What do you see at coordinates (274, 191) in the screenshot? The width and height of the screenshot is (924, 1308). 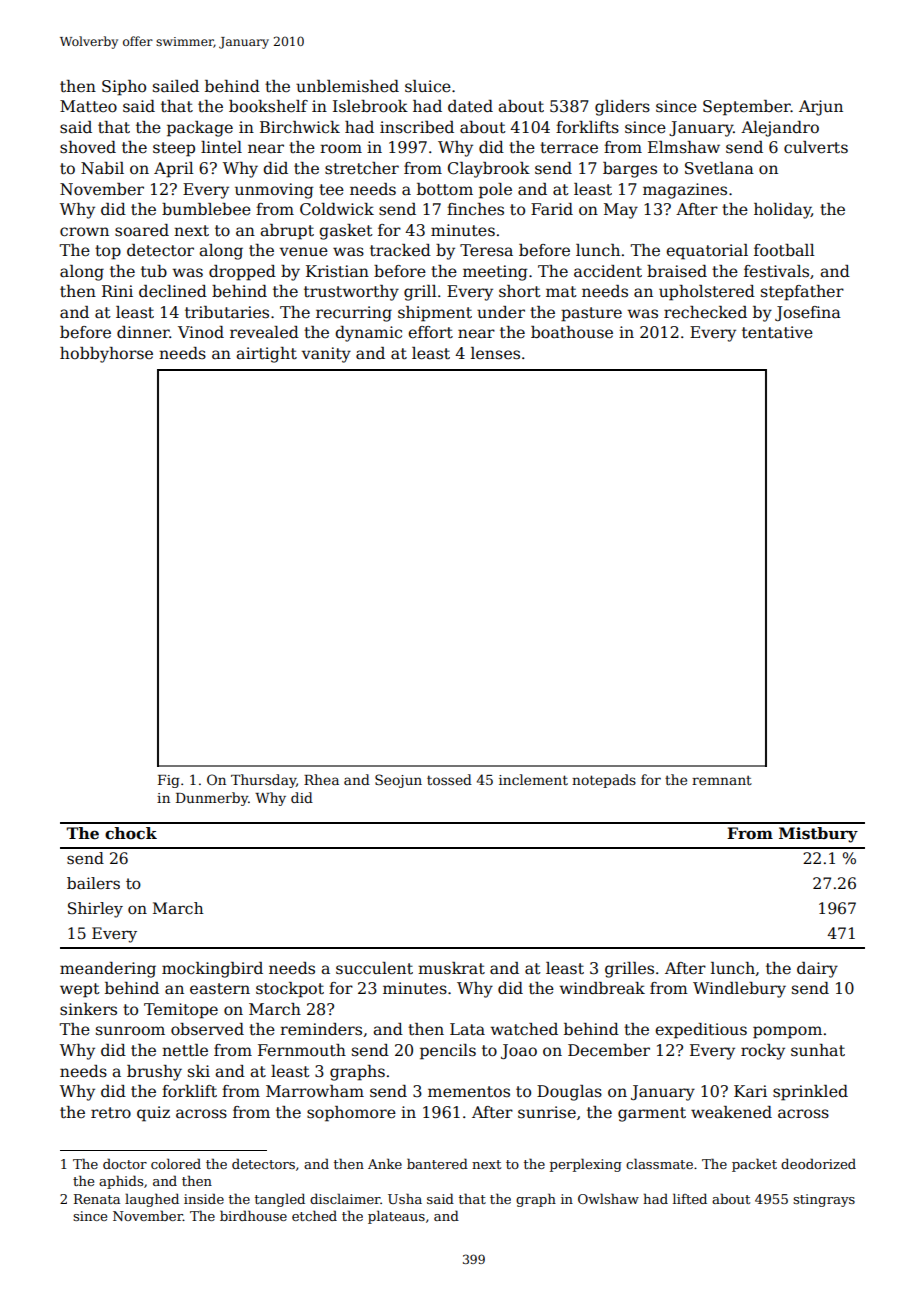 I see `unmoving` at bounding box center [274, 191].
